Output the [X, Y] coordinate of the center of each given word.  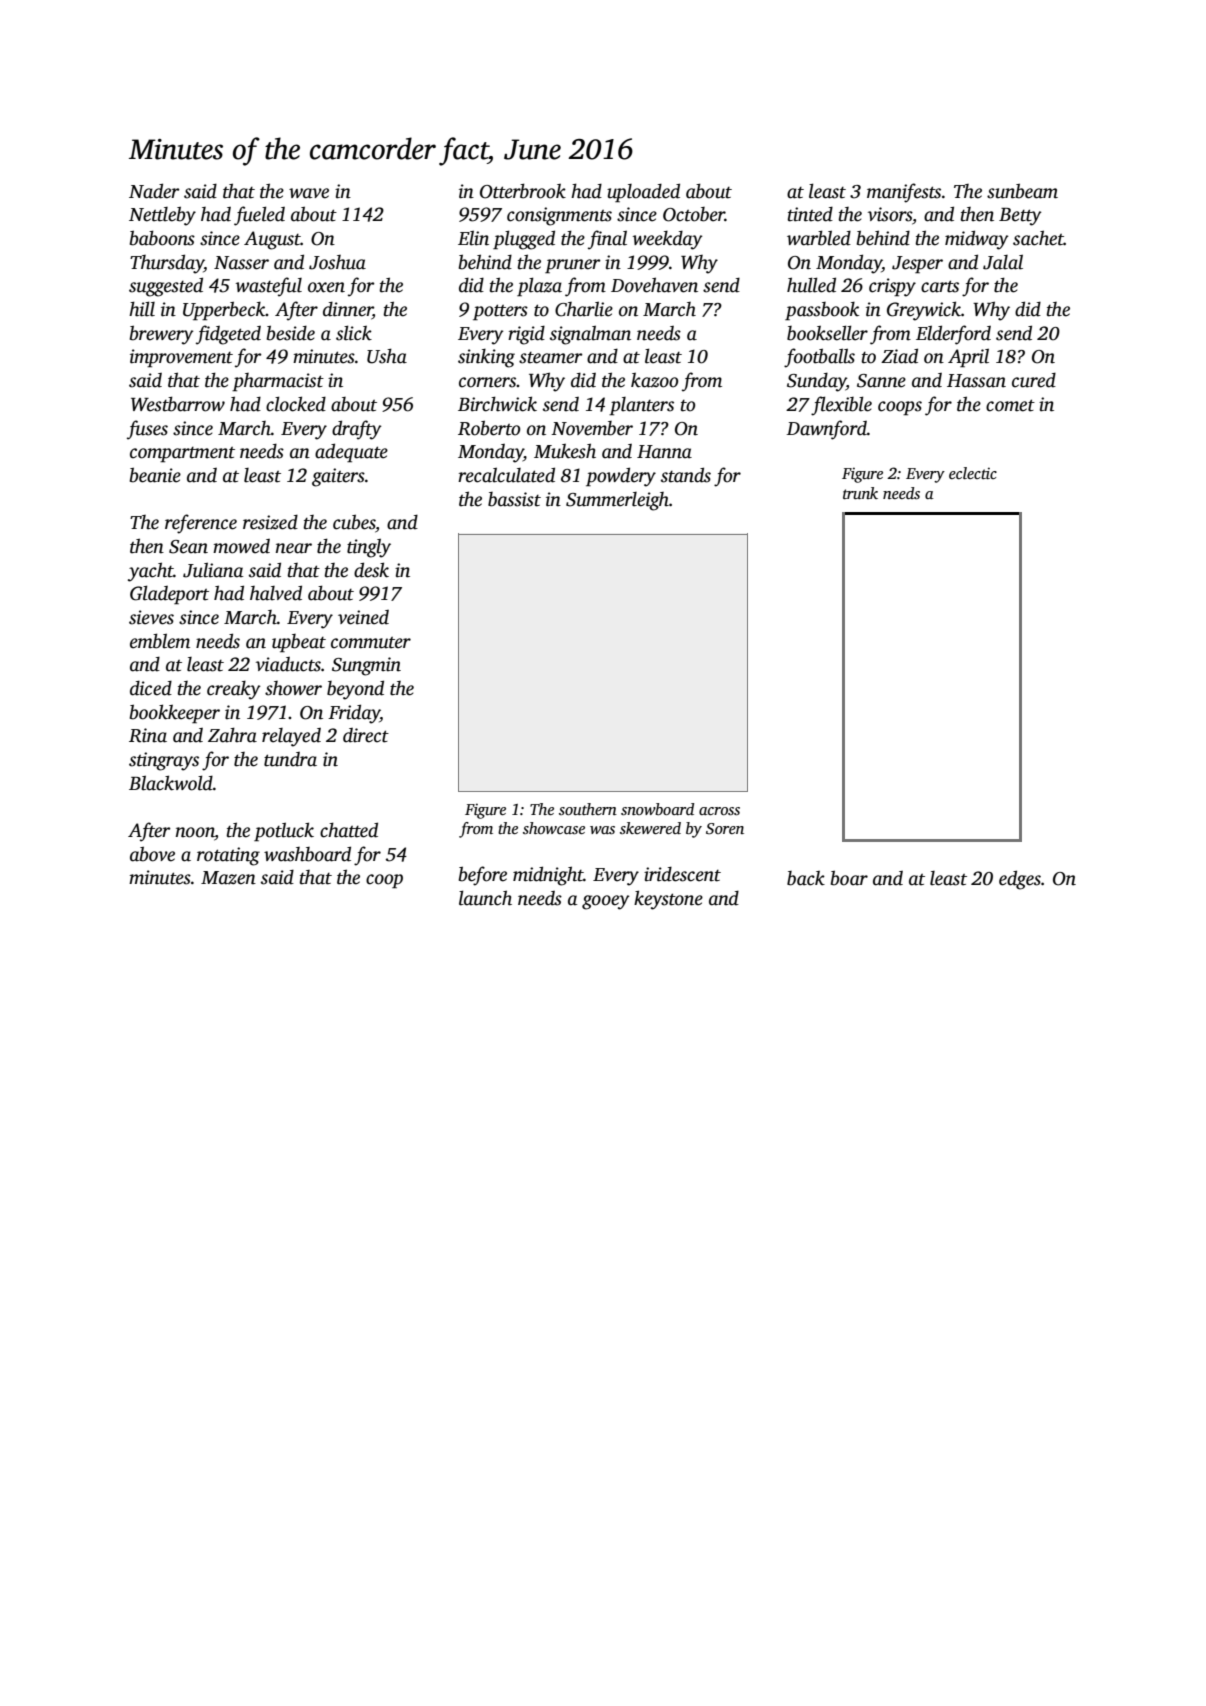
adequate [351, 453]
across [719, 811]
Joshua [337, 262]
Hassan [976, 381]
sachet [1038, 238]
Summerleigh [617, 501]
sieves [151, 617]
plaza [539, 287]
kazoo [654, 380]
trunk [860, 493]
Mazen [228, 878]
